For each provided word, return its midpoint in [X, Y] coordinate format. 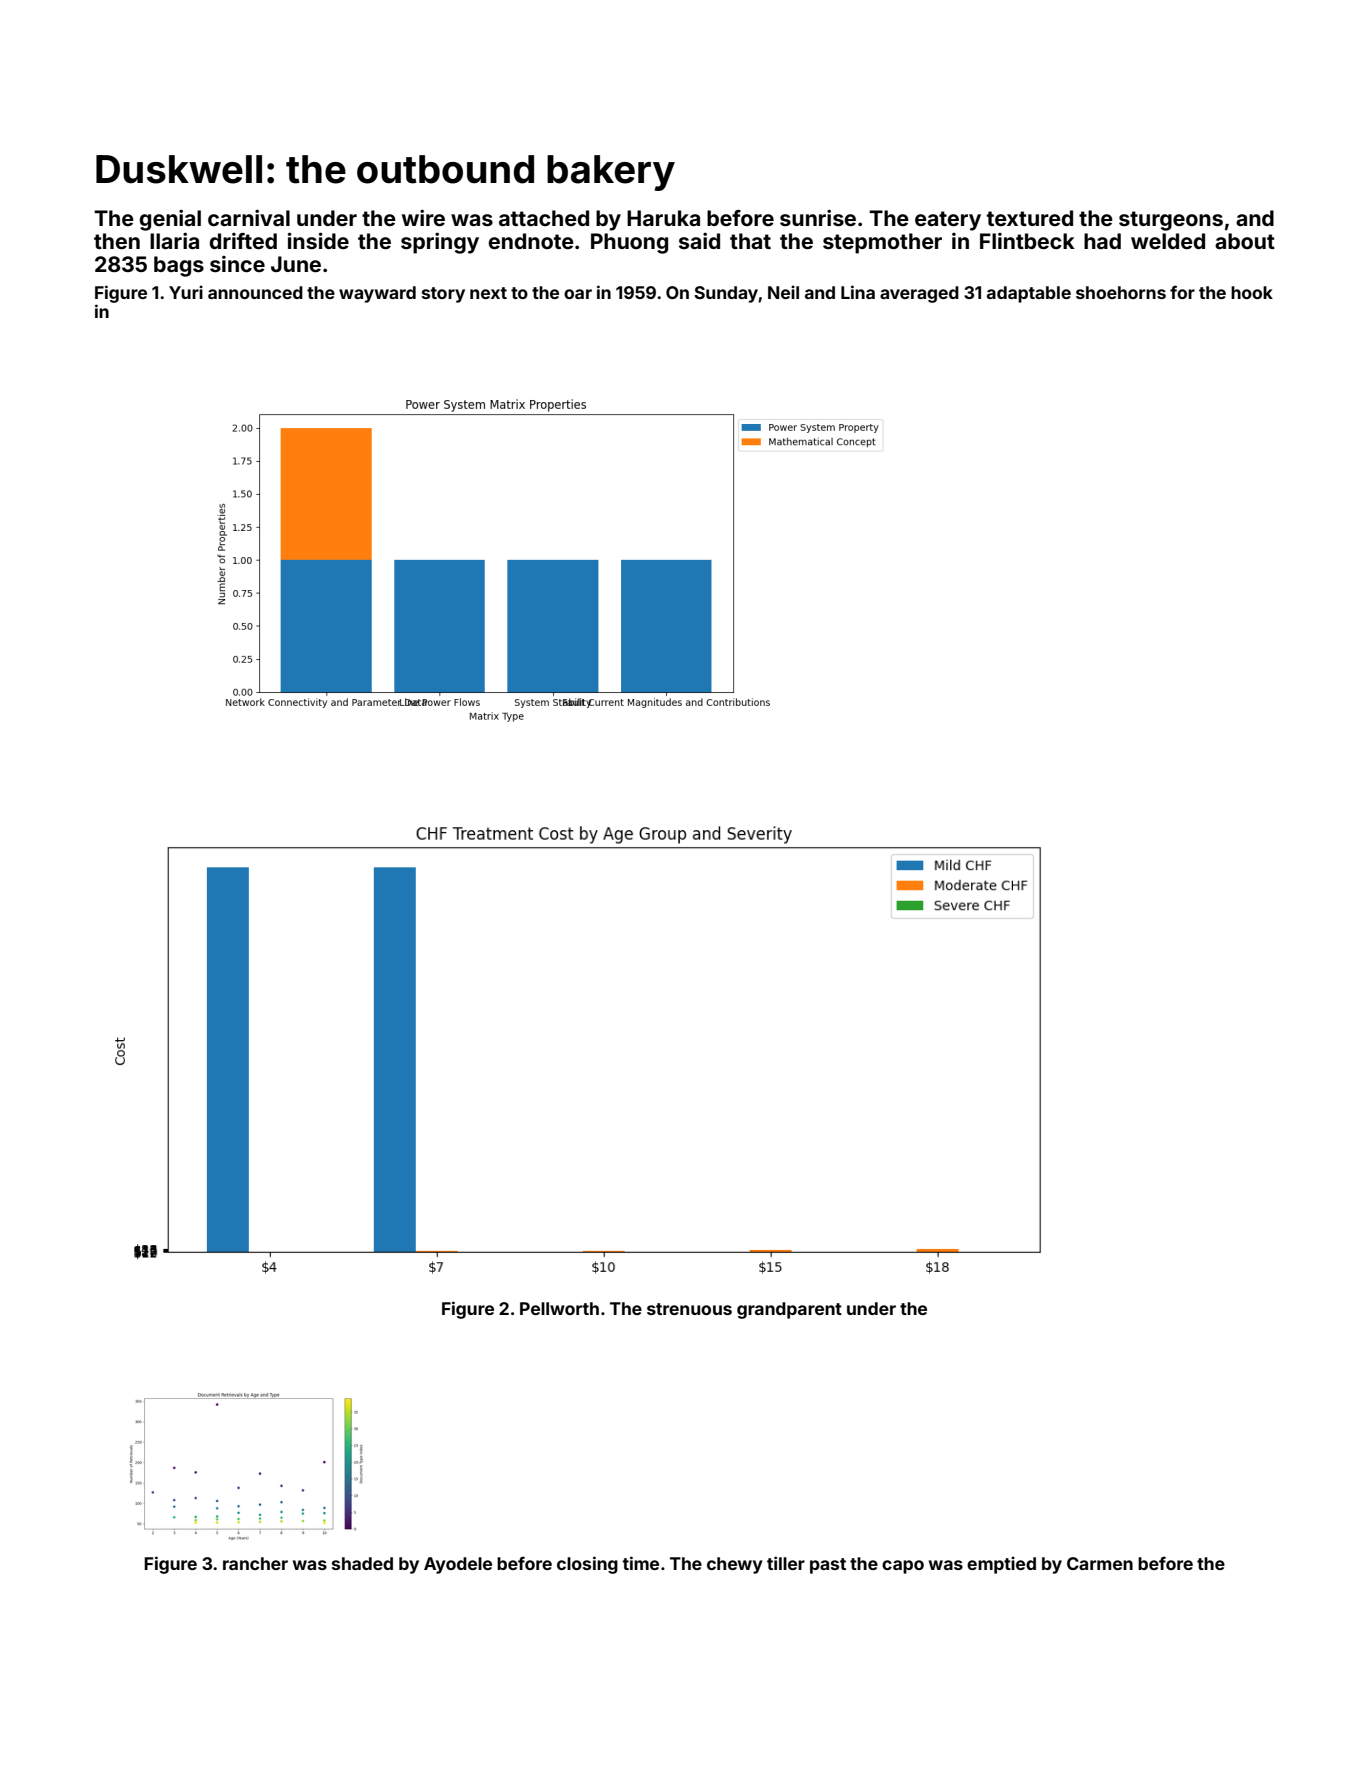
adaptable [1029, 294]
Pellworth [559, 1308]
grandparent [789, 1310]
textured [1030, 218]
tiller [786, 1563]
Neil [783, 292]
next [488, 293]
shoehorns [1121, 292]
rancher [255, 1563]
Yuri [186, 292]
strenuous [689, 1309]
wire [423, 218]
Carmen [1100, 1563]
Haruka [663, 218]
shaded [362, 1563]
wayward [377, 294]
